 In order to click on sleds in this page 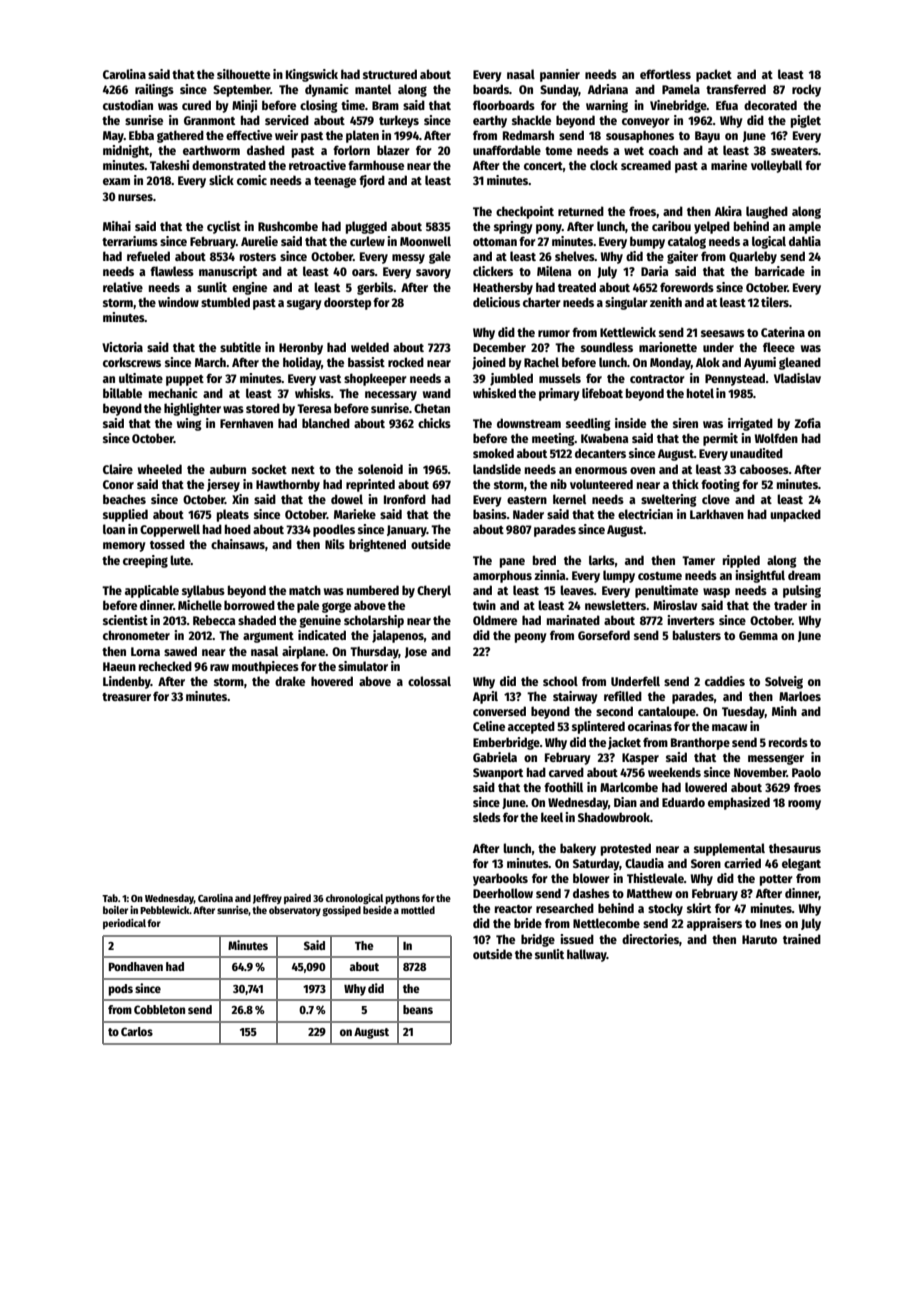, I will do `click(487, 817)`.
